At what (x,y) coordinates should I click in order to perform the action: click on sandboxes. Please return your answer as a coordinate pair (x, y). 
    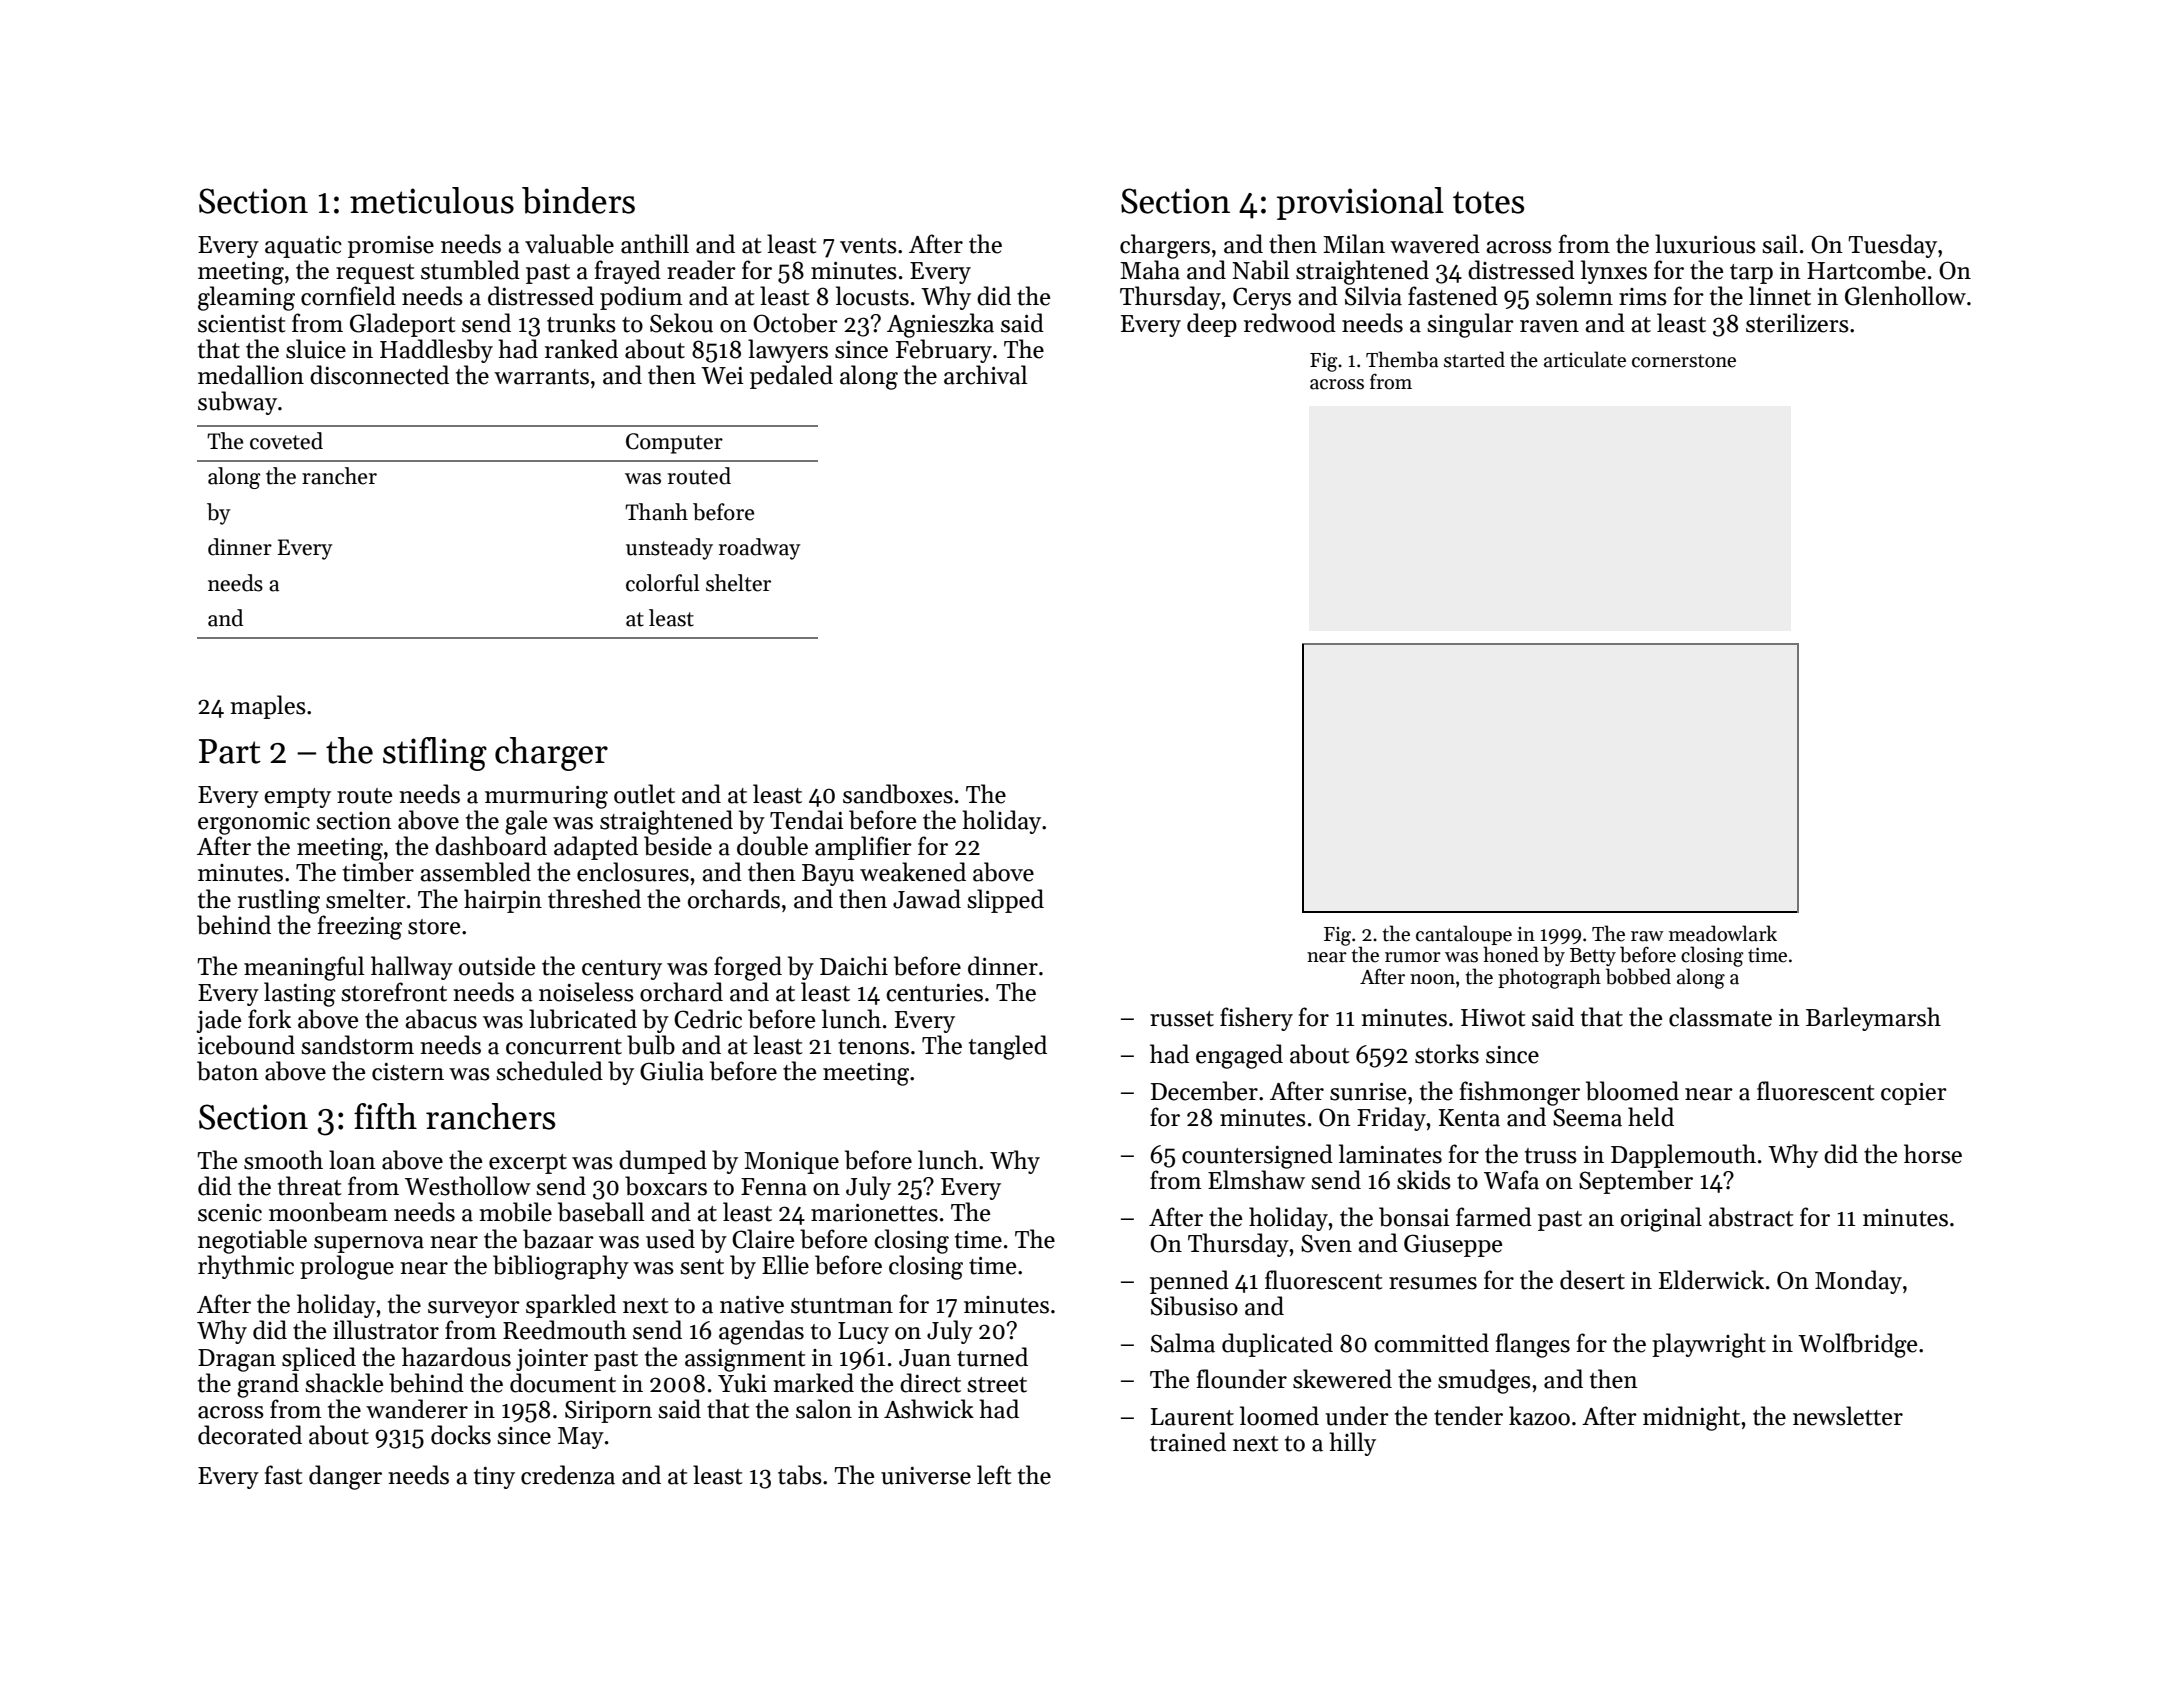
    Looking at the image, I should click on (898, 794).
